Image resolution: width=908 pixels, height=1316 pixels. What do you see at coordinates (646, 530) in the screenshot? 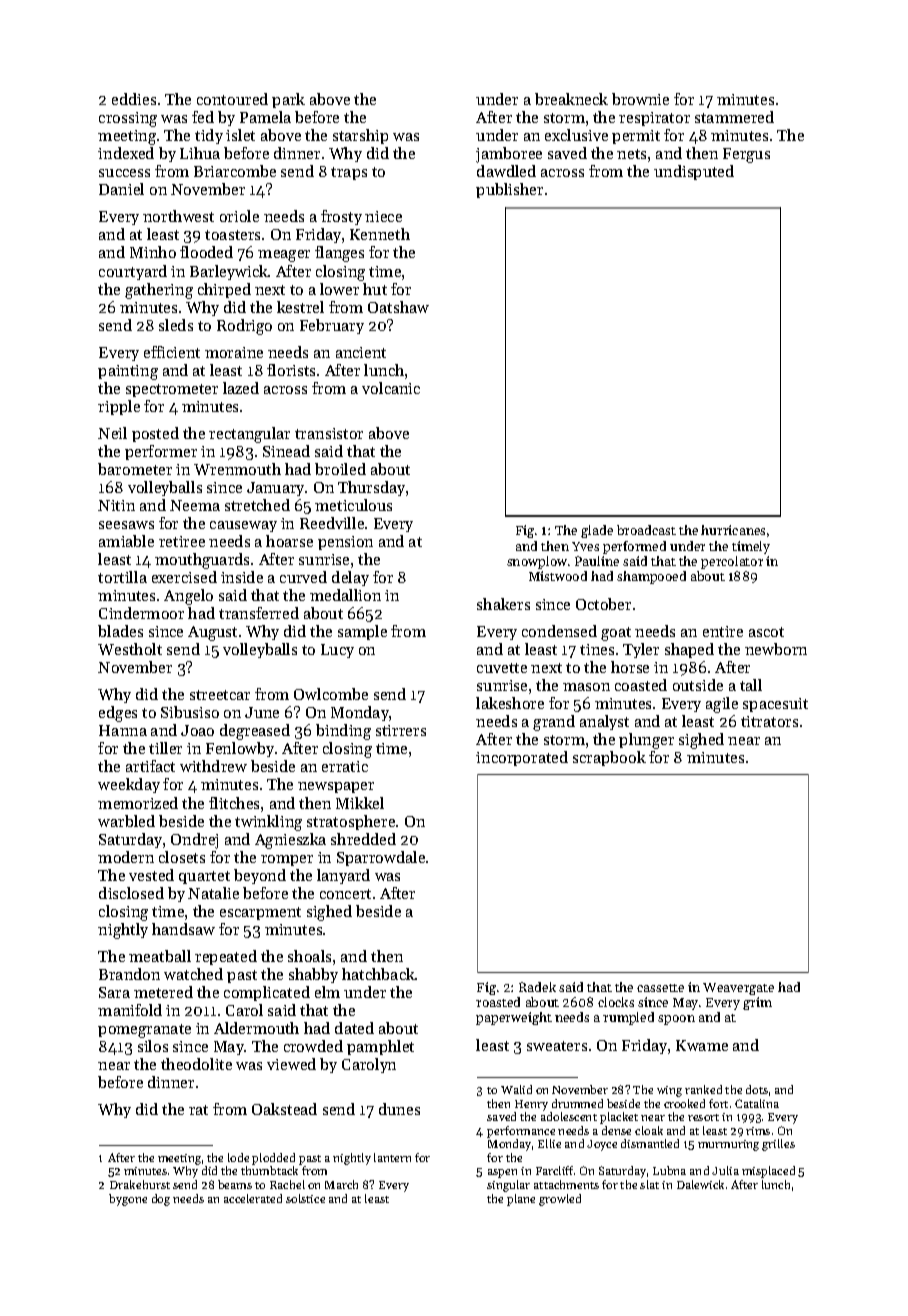
I see `broadcast` at bounding box center [646, 530].
